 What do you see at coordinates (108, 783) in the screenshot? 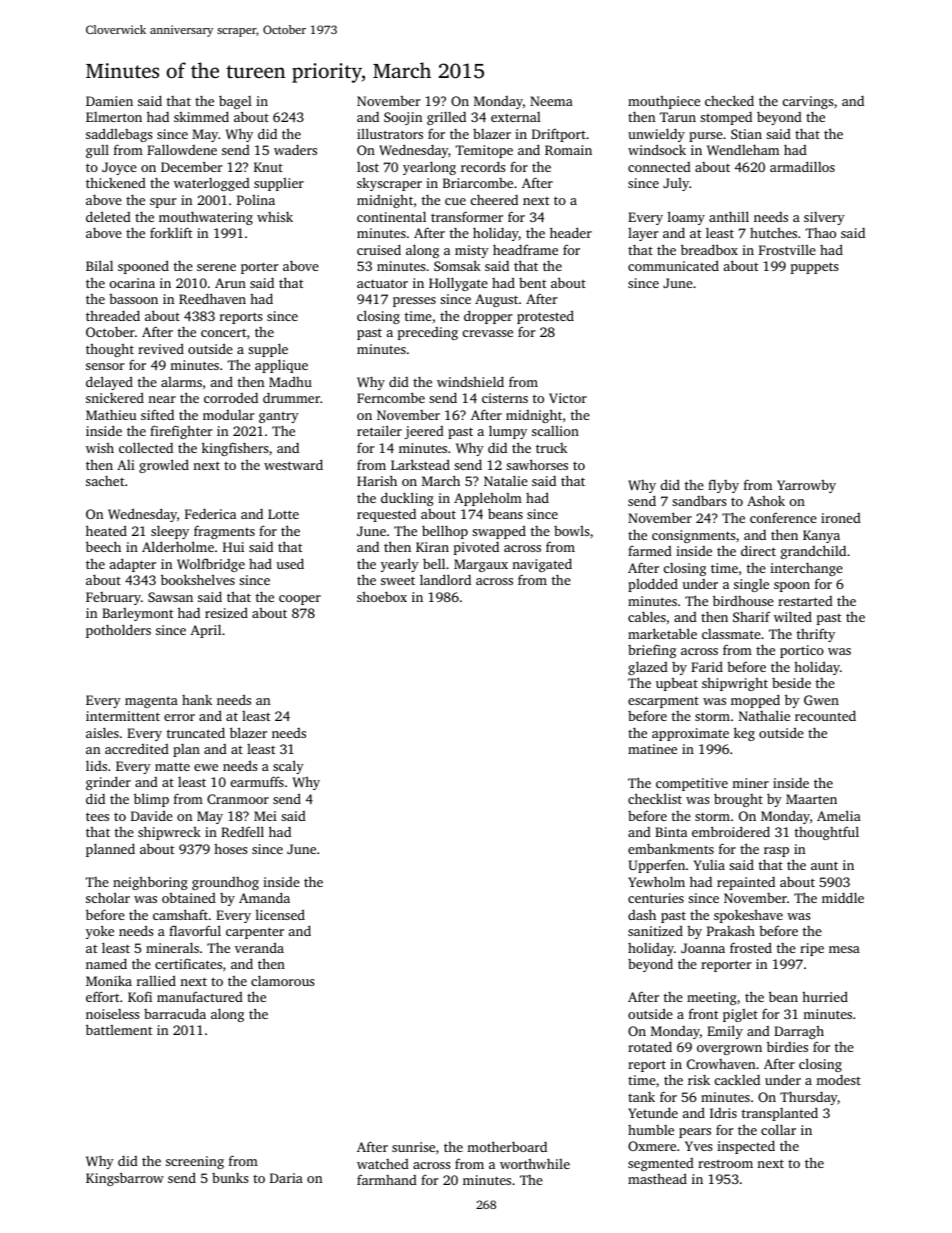
I see `grinder` at bounding box center [108, 783].
